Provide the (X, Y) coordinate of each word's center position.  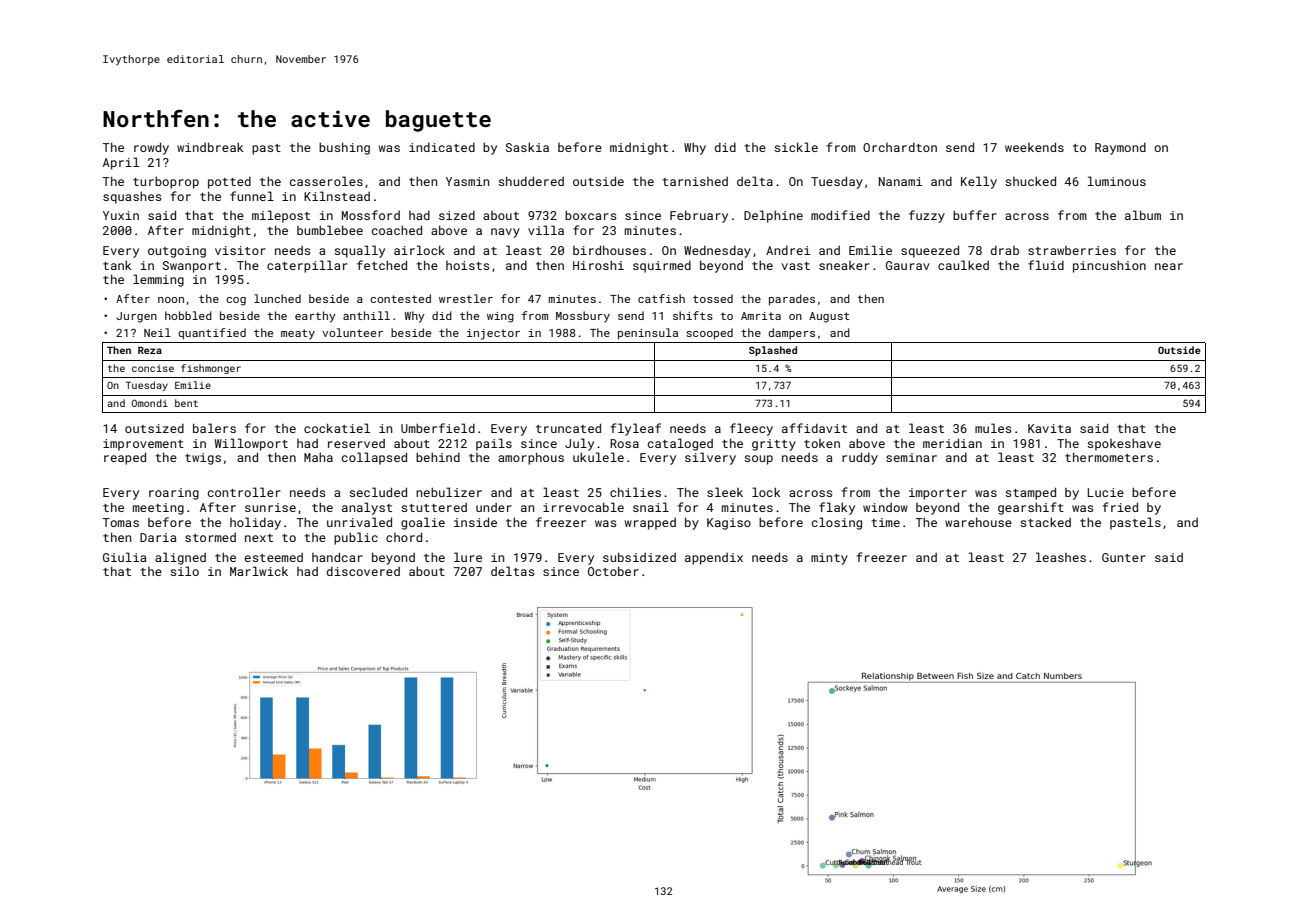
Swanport (192, 267)
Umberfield (438, 428)
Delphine (773, 216)
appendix (714, 559)
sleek (725, 492)
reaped (125, 458)
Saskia (527, 147)
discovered (363, 571)
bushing (344, 148)
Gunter (1124, 557)
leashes (1061, 557)
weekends (1034, 147)
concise (153, 368)
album (1143, 215)
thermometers (1109, 457)
